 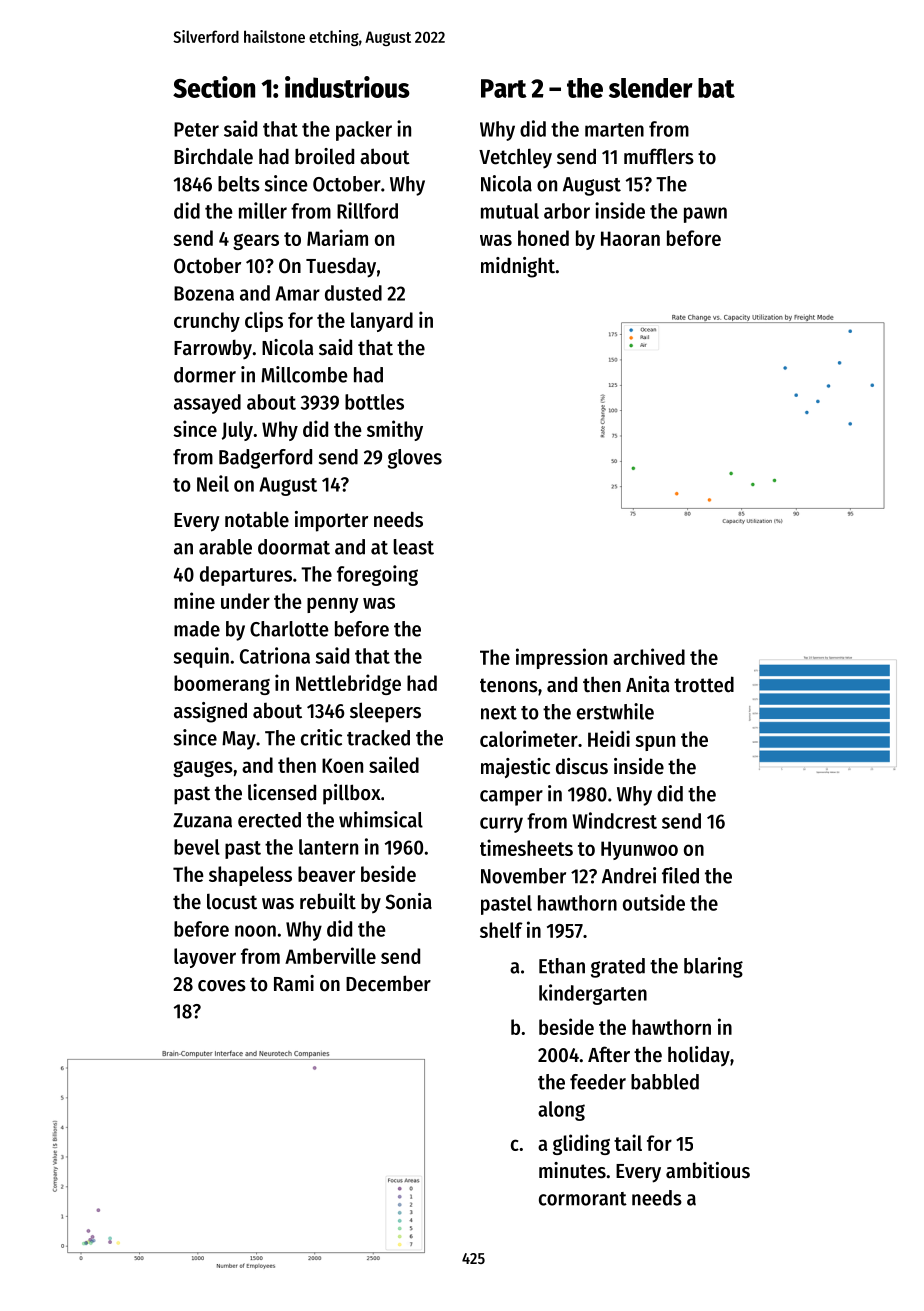 I want to click on rebuilt, so click(x=328, y=901).
